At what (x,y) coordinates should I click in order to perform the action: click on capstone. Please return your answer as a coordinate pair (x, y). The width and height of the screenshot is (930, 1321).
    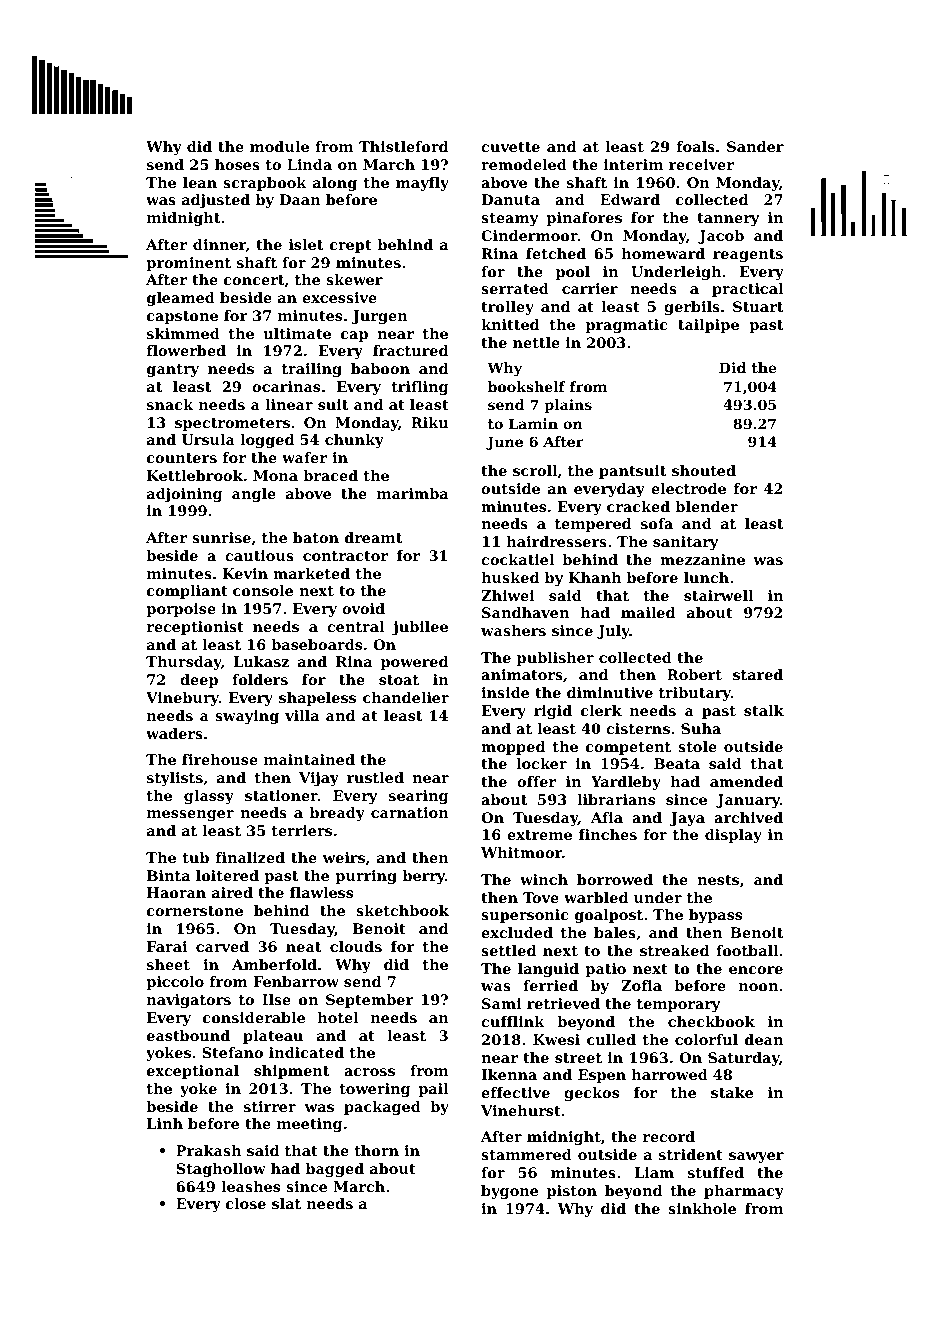
    Looking at the image, I should click on (182, 317).
